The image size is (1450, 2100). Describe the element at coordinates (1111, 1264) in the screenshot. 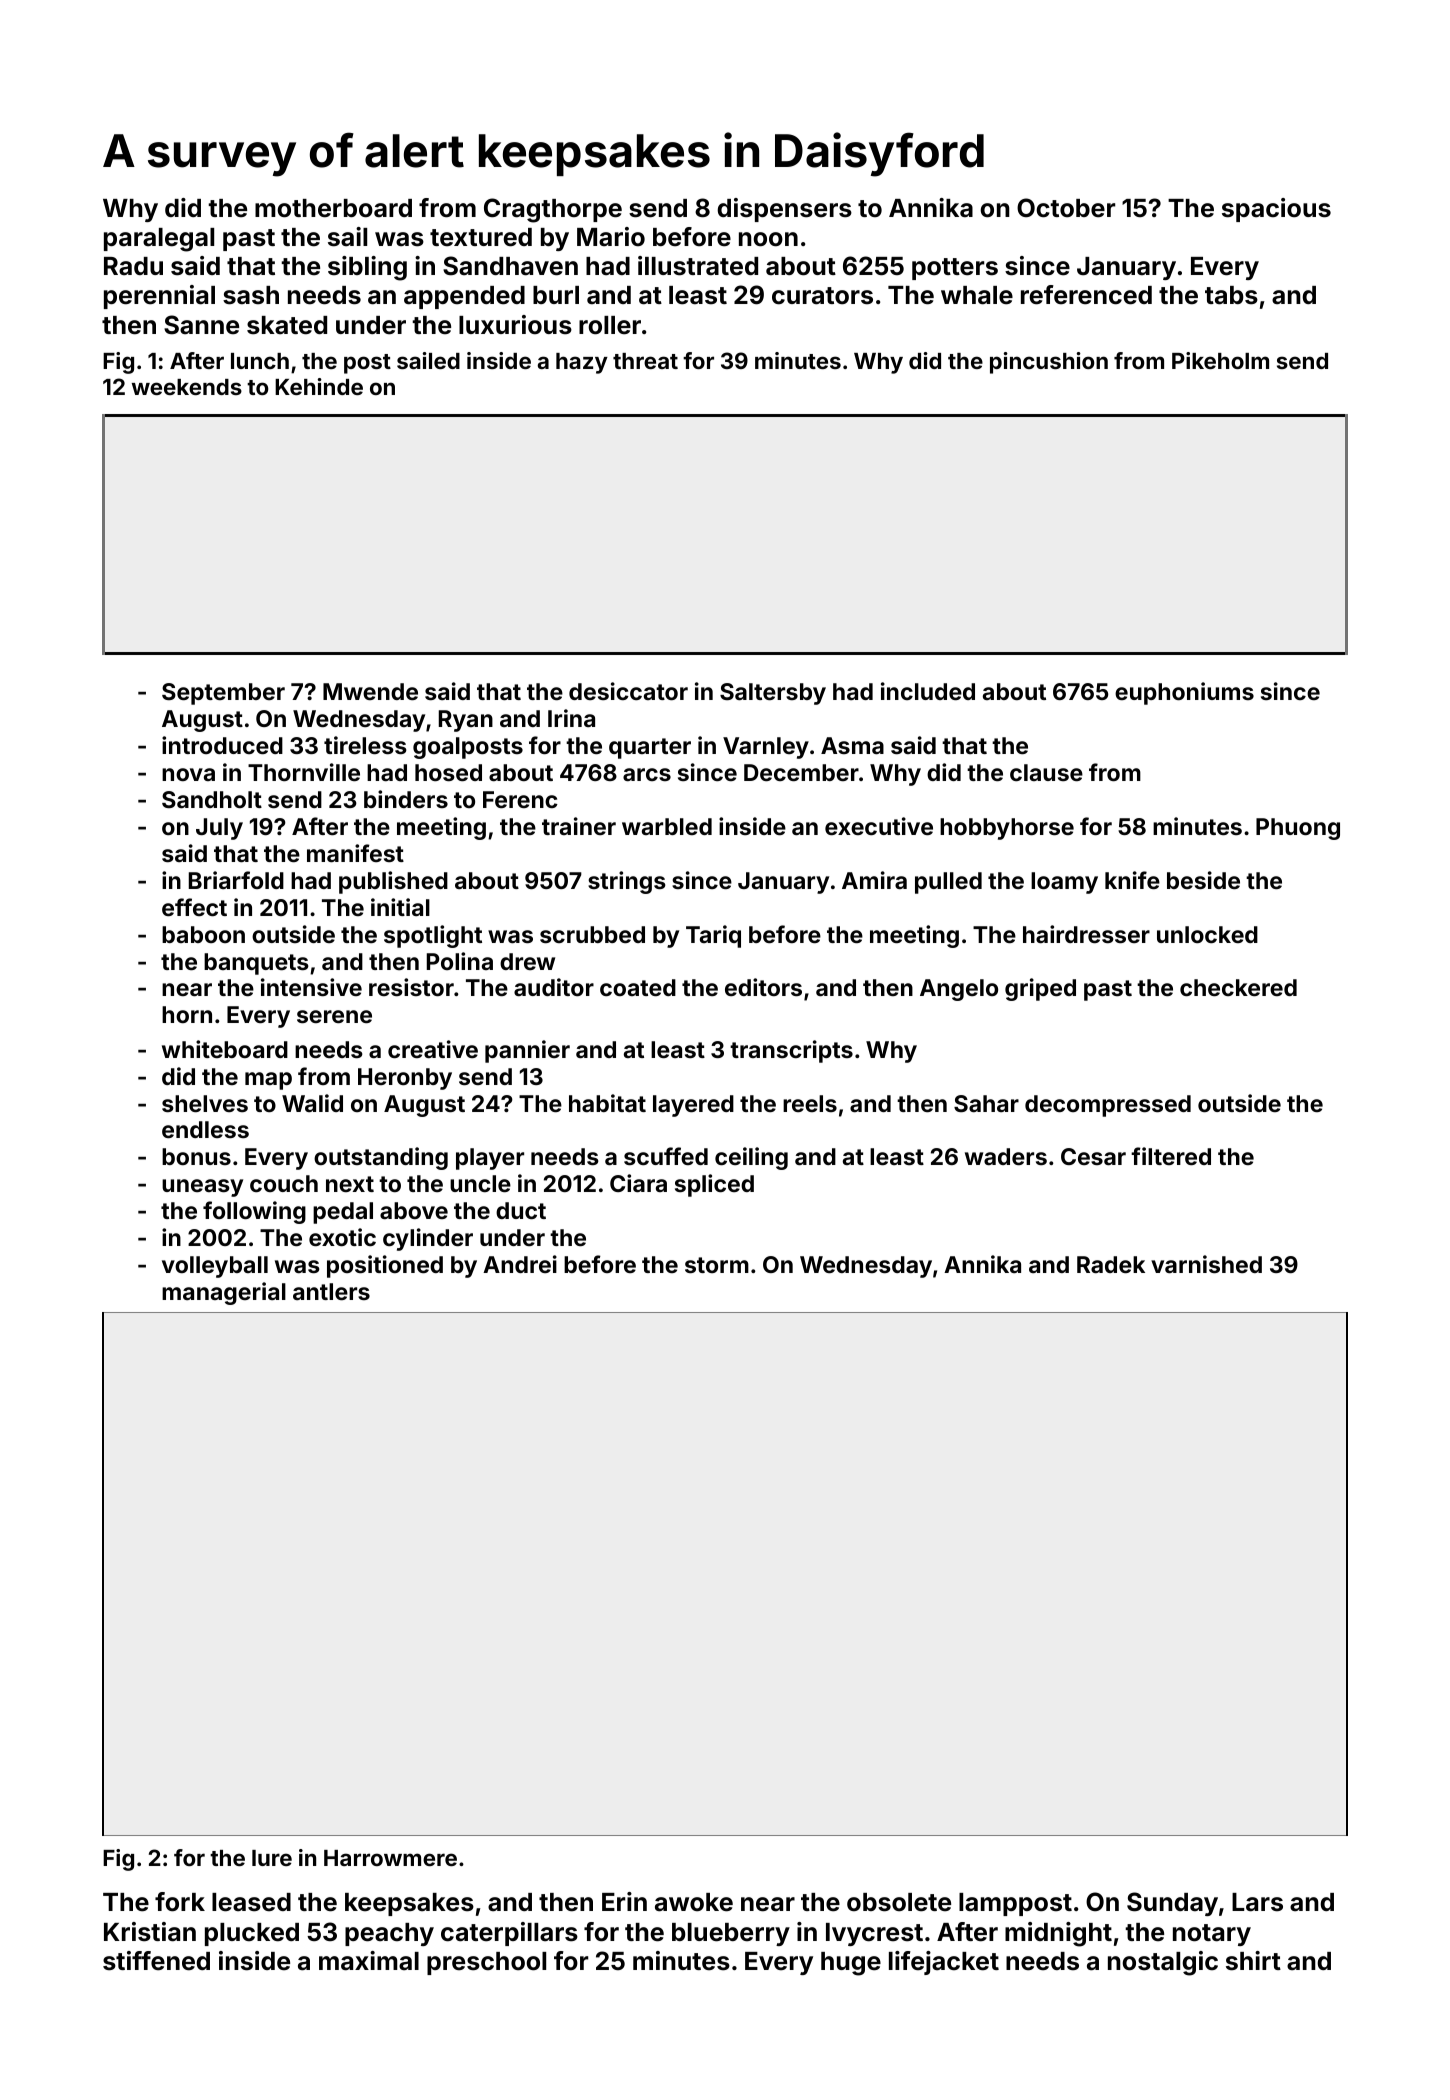

I see `Radek` at that location.
